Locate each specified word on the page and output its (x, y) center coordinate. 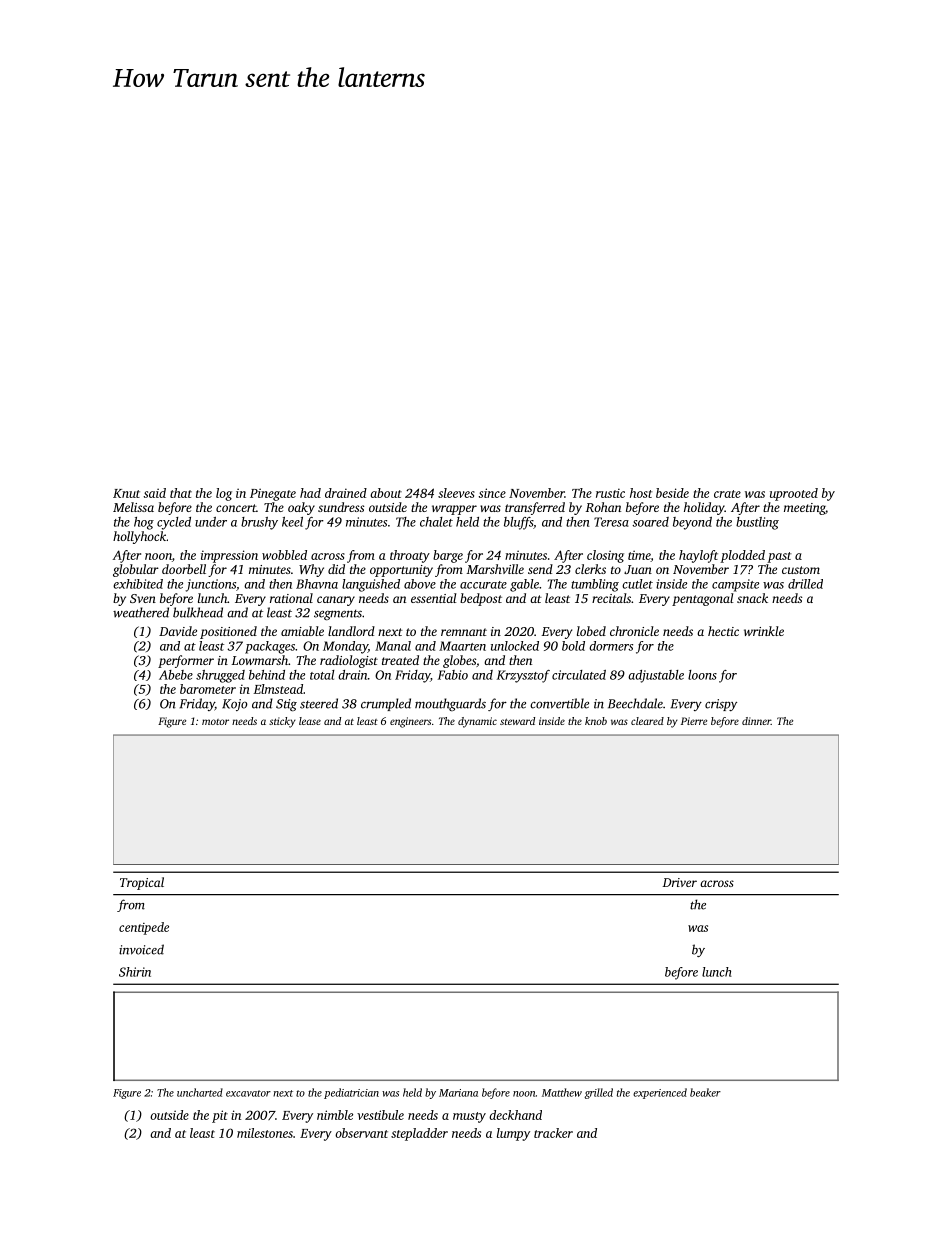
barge (448, 556)
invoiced (141, 949)
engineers (410, 722)
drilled (805, 584)
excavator (248, 1093)
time (639, 556)
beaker (705, 1092)
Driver (679, 882)
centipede (144, 928)
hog (144, 523)
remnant (464, 632)
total (322, 675)
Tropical (142, 883)
